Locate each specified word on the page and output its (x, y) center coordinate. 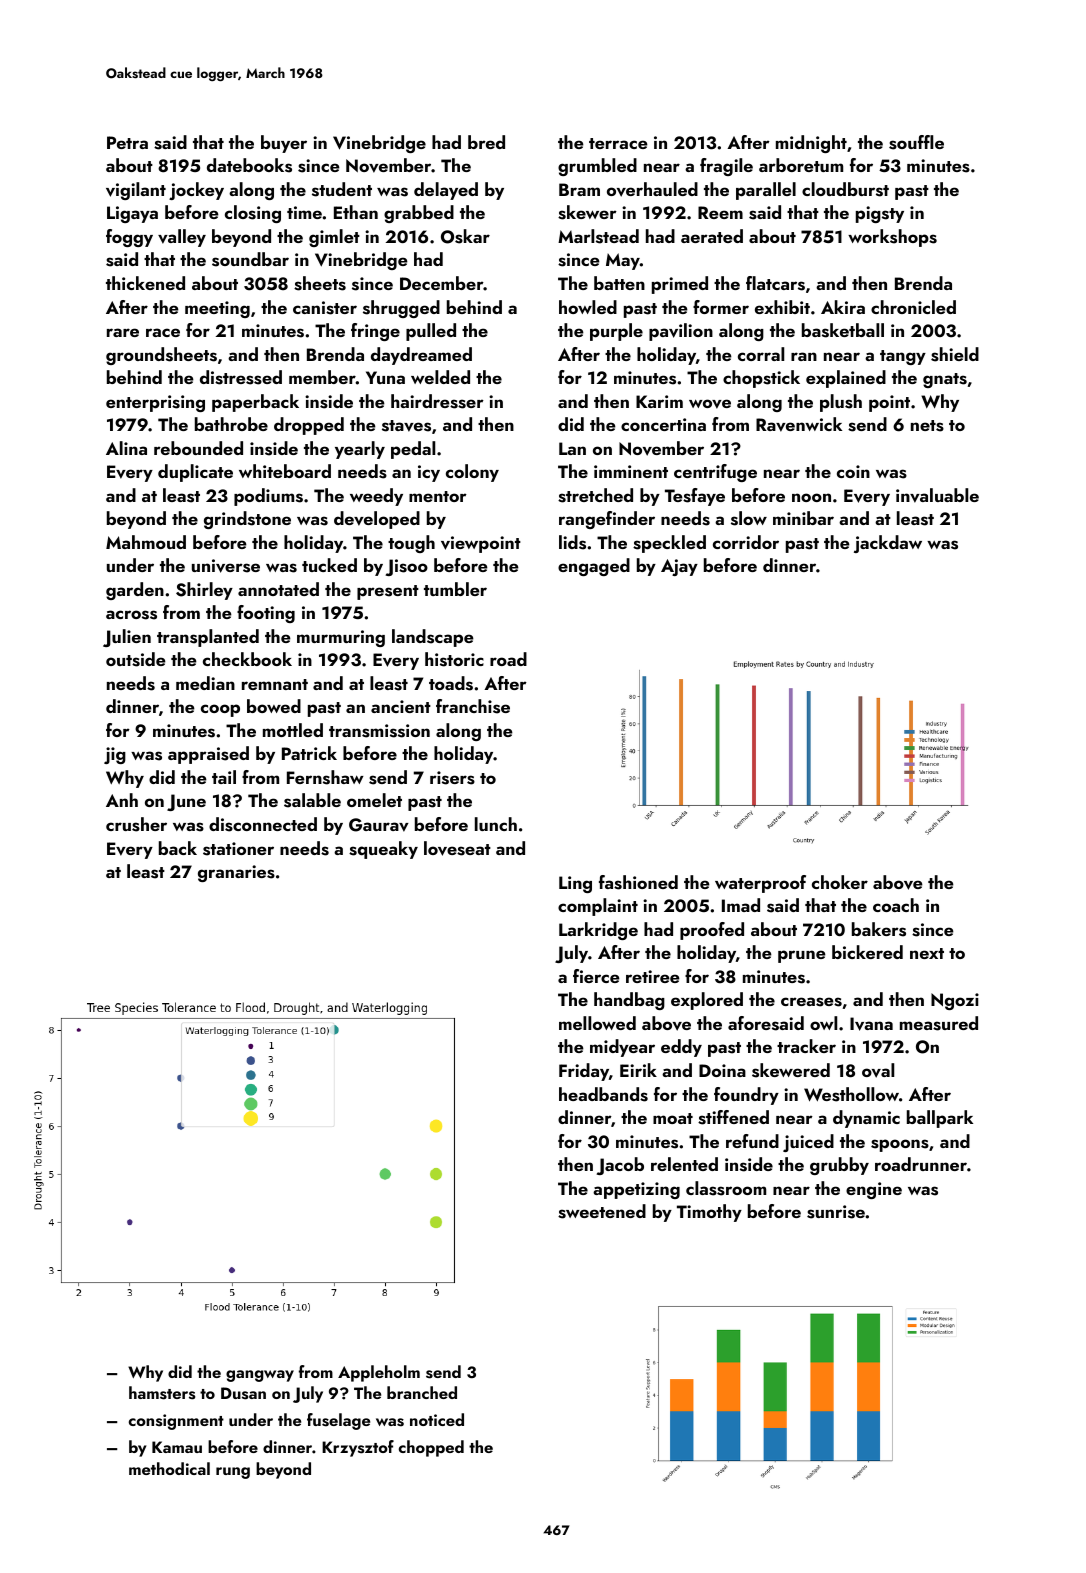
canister (325, 308)
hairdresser (437, 401)
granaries (236, 873)
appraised (208, 755)
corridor (746, 542)
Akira (843, 307)
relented (684, 1164)
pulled (431, 332)
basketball (843, 330)
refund (752, 1141)
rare (123, 332)
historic (454, 659)
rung (233, 1473)
